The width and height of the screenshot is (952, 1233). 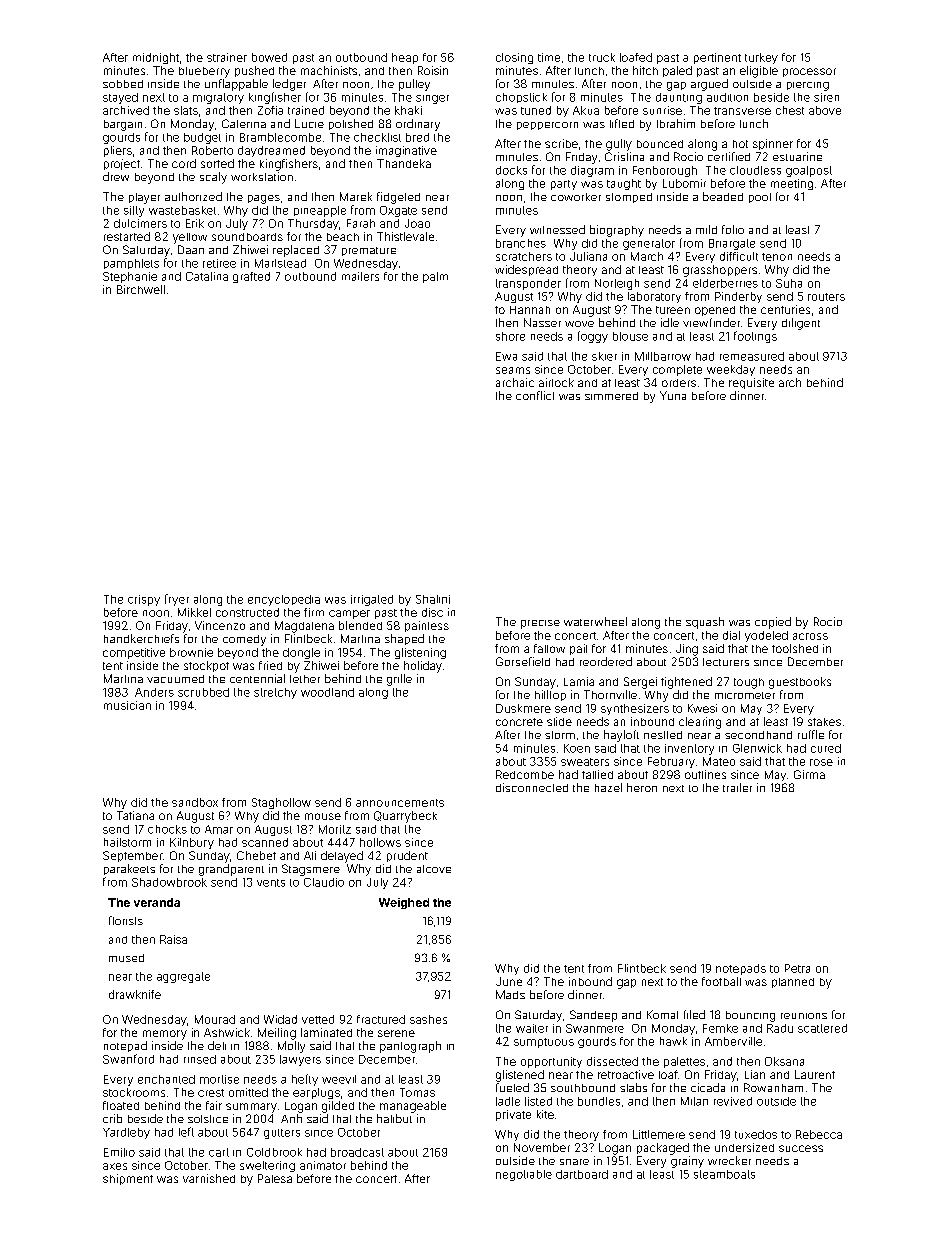 What do you see at coordinates (126, 920) in the screenshot?
I see `florists` at bounding box center [126, 920].
